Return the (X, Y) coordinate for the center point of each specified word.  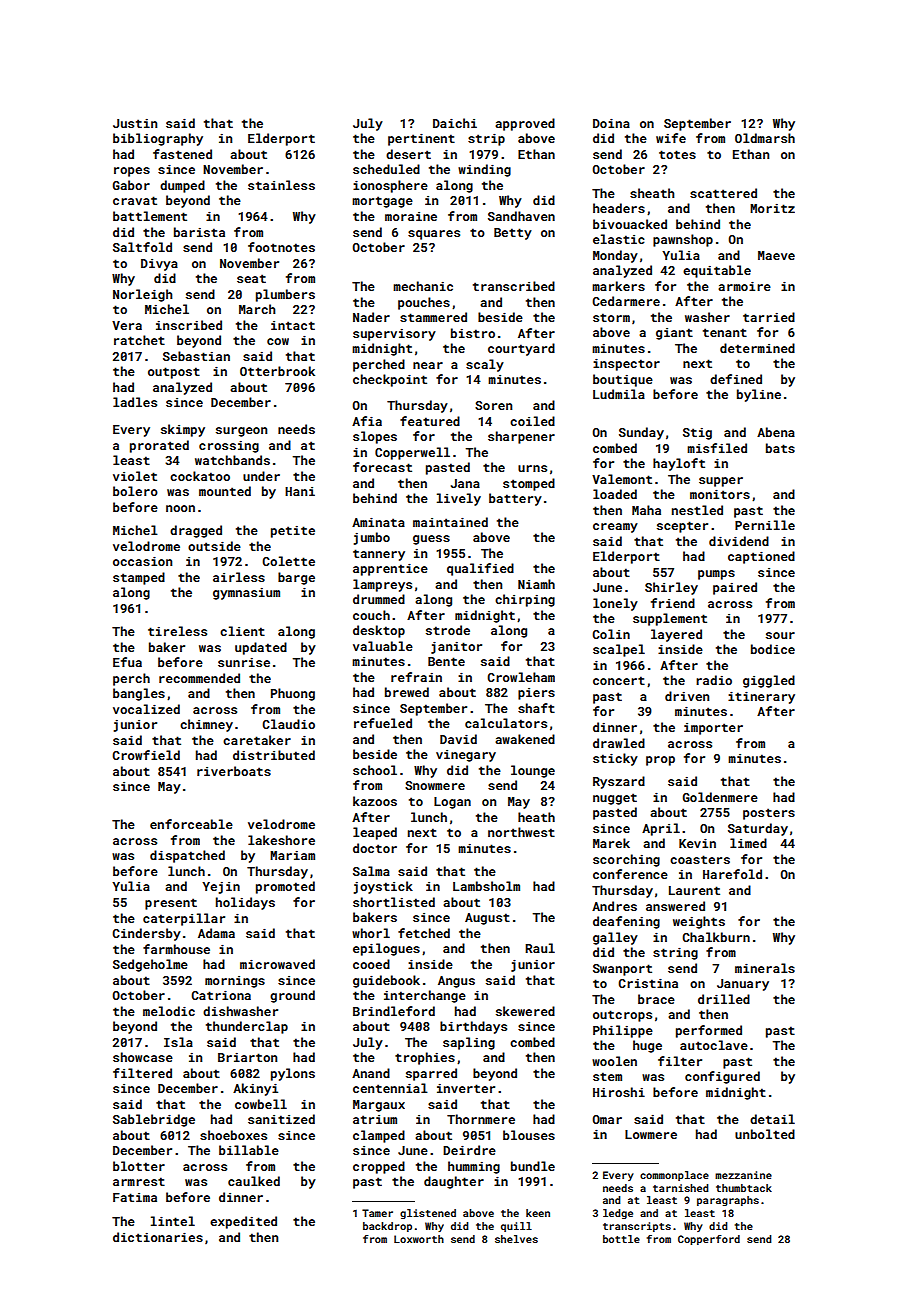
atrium (375, 1119)
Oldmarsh (765, 138)
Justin (135, 123)
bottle (621, 1239)
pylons (293, 1074)
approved (525, 124)
